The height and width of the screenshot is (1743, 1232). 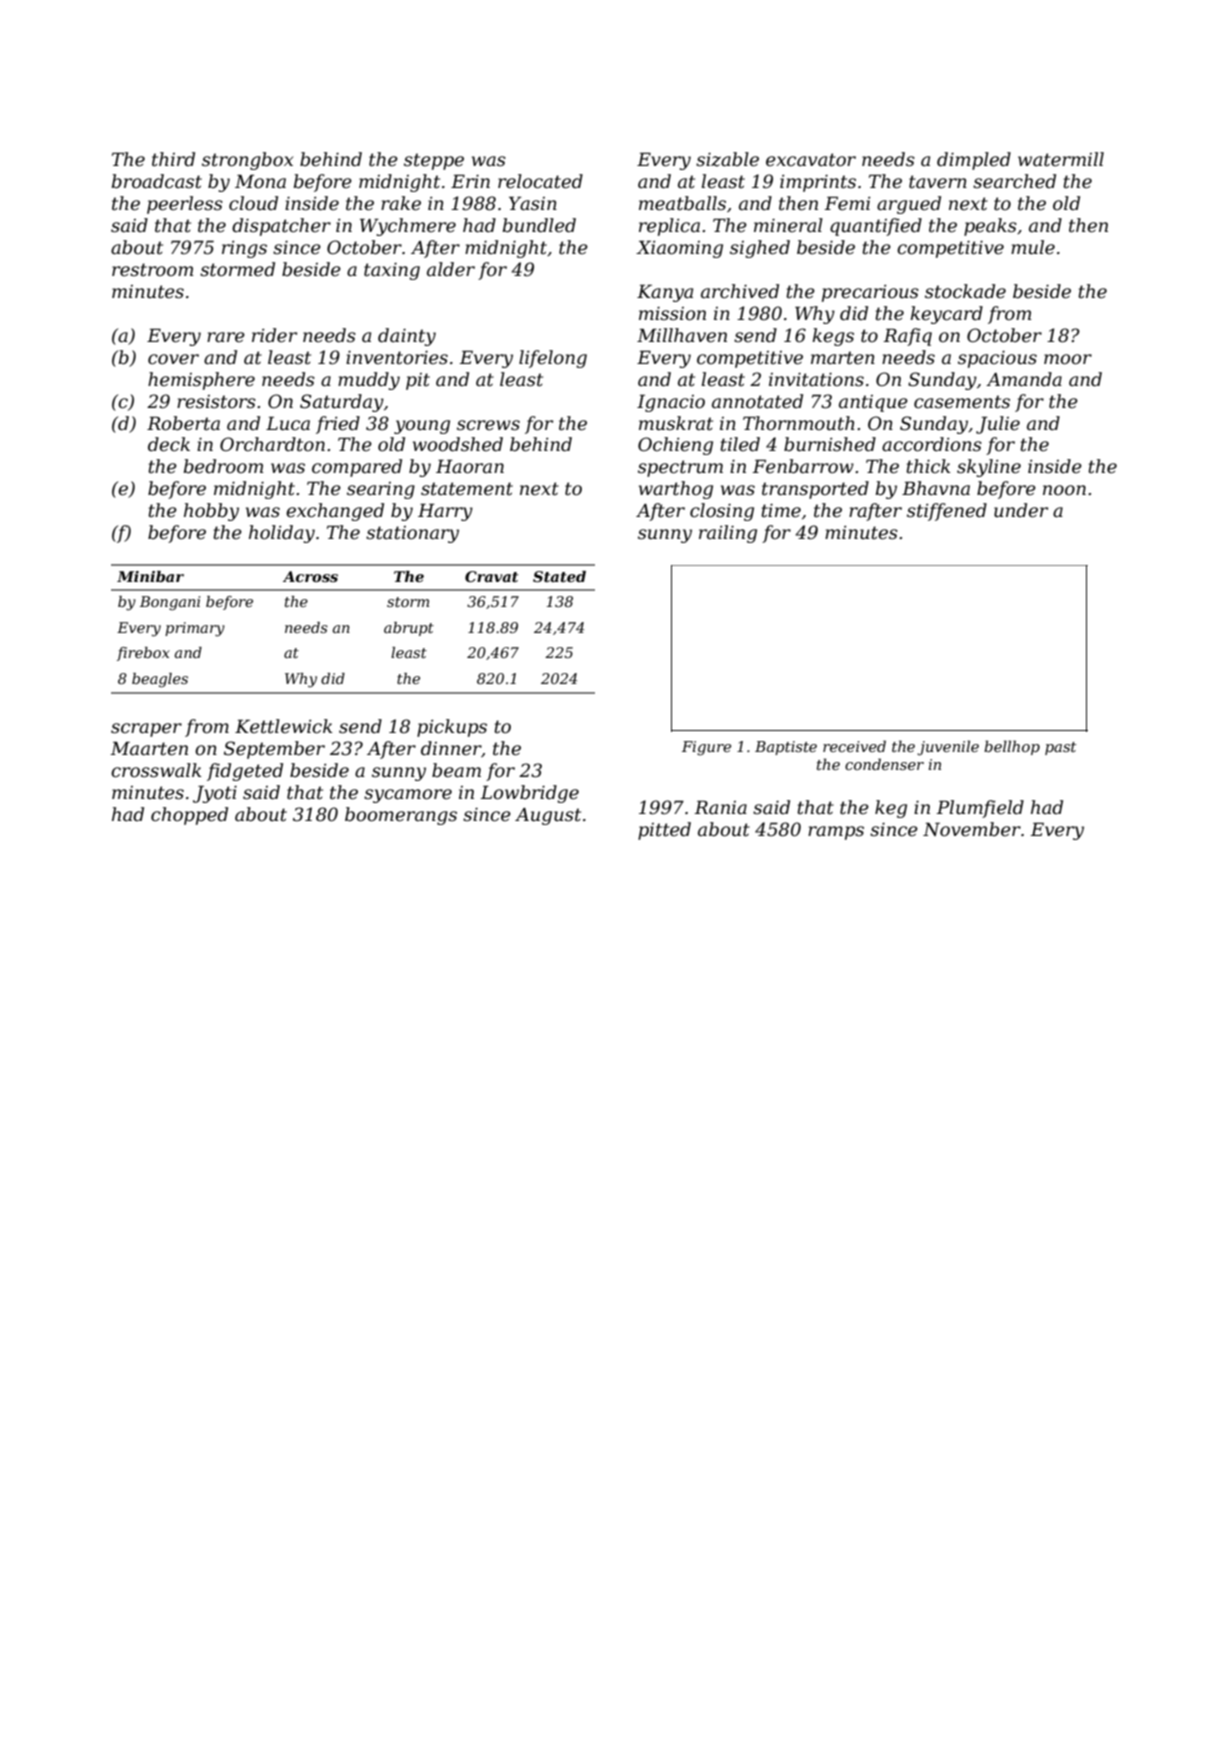 What do you see at coordinates (728, 534) in the screenshot?
I see `railing` at bounding box center [728, 534].
